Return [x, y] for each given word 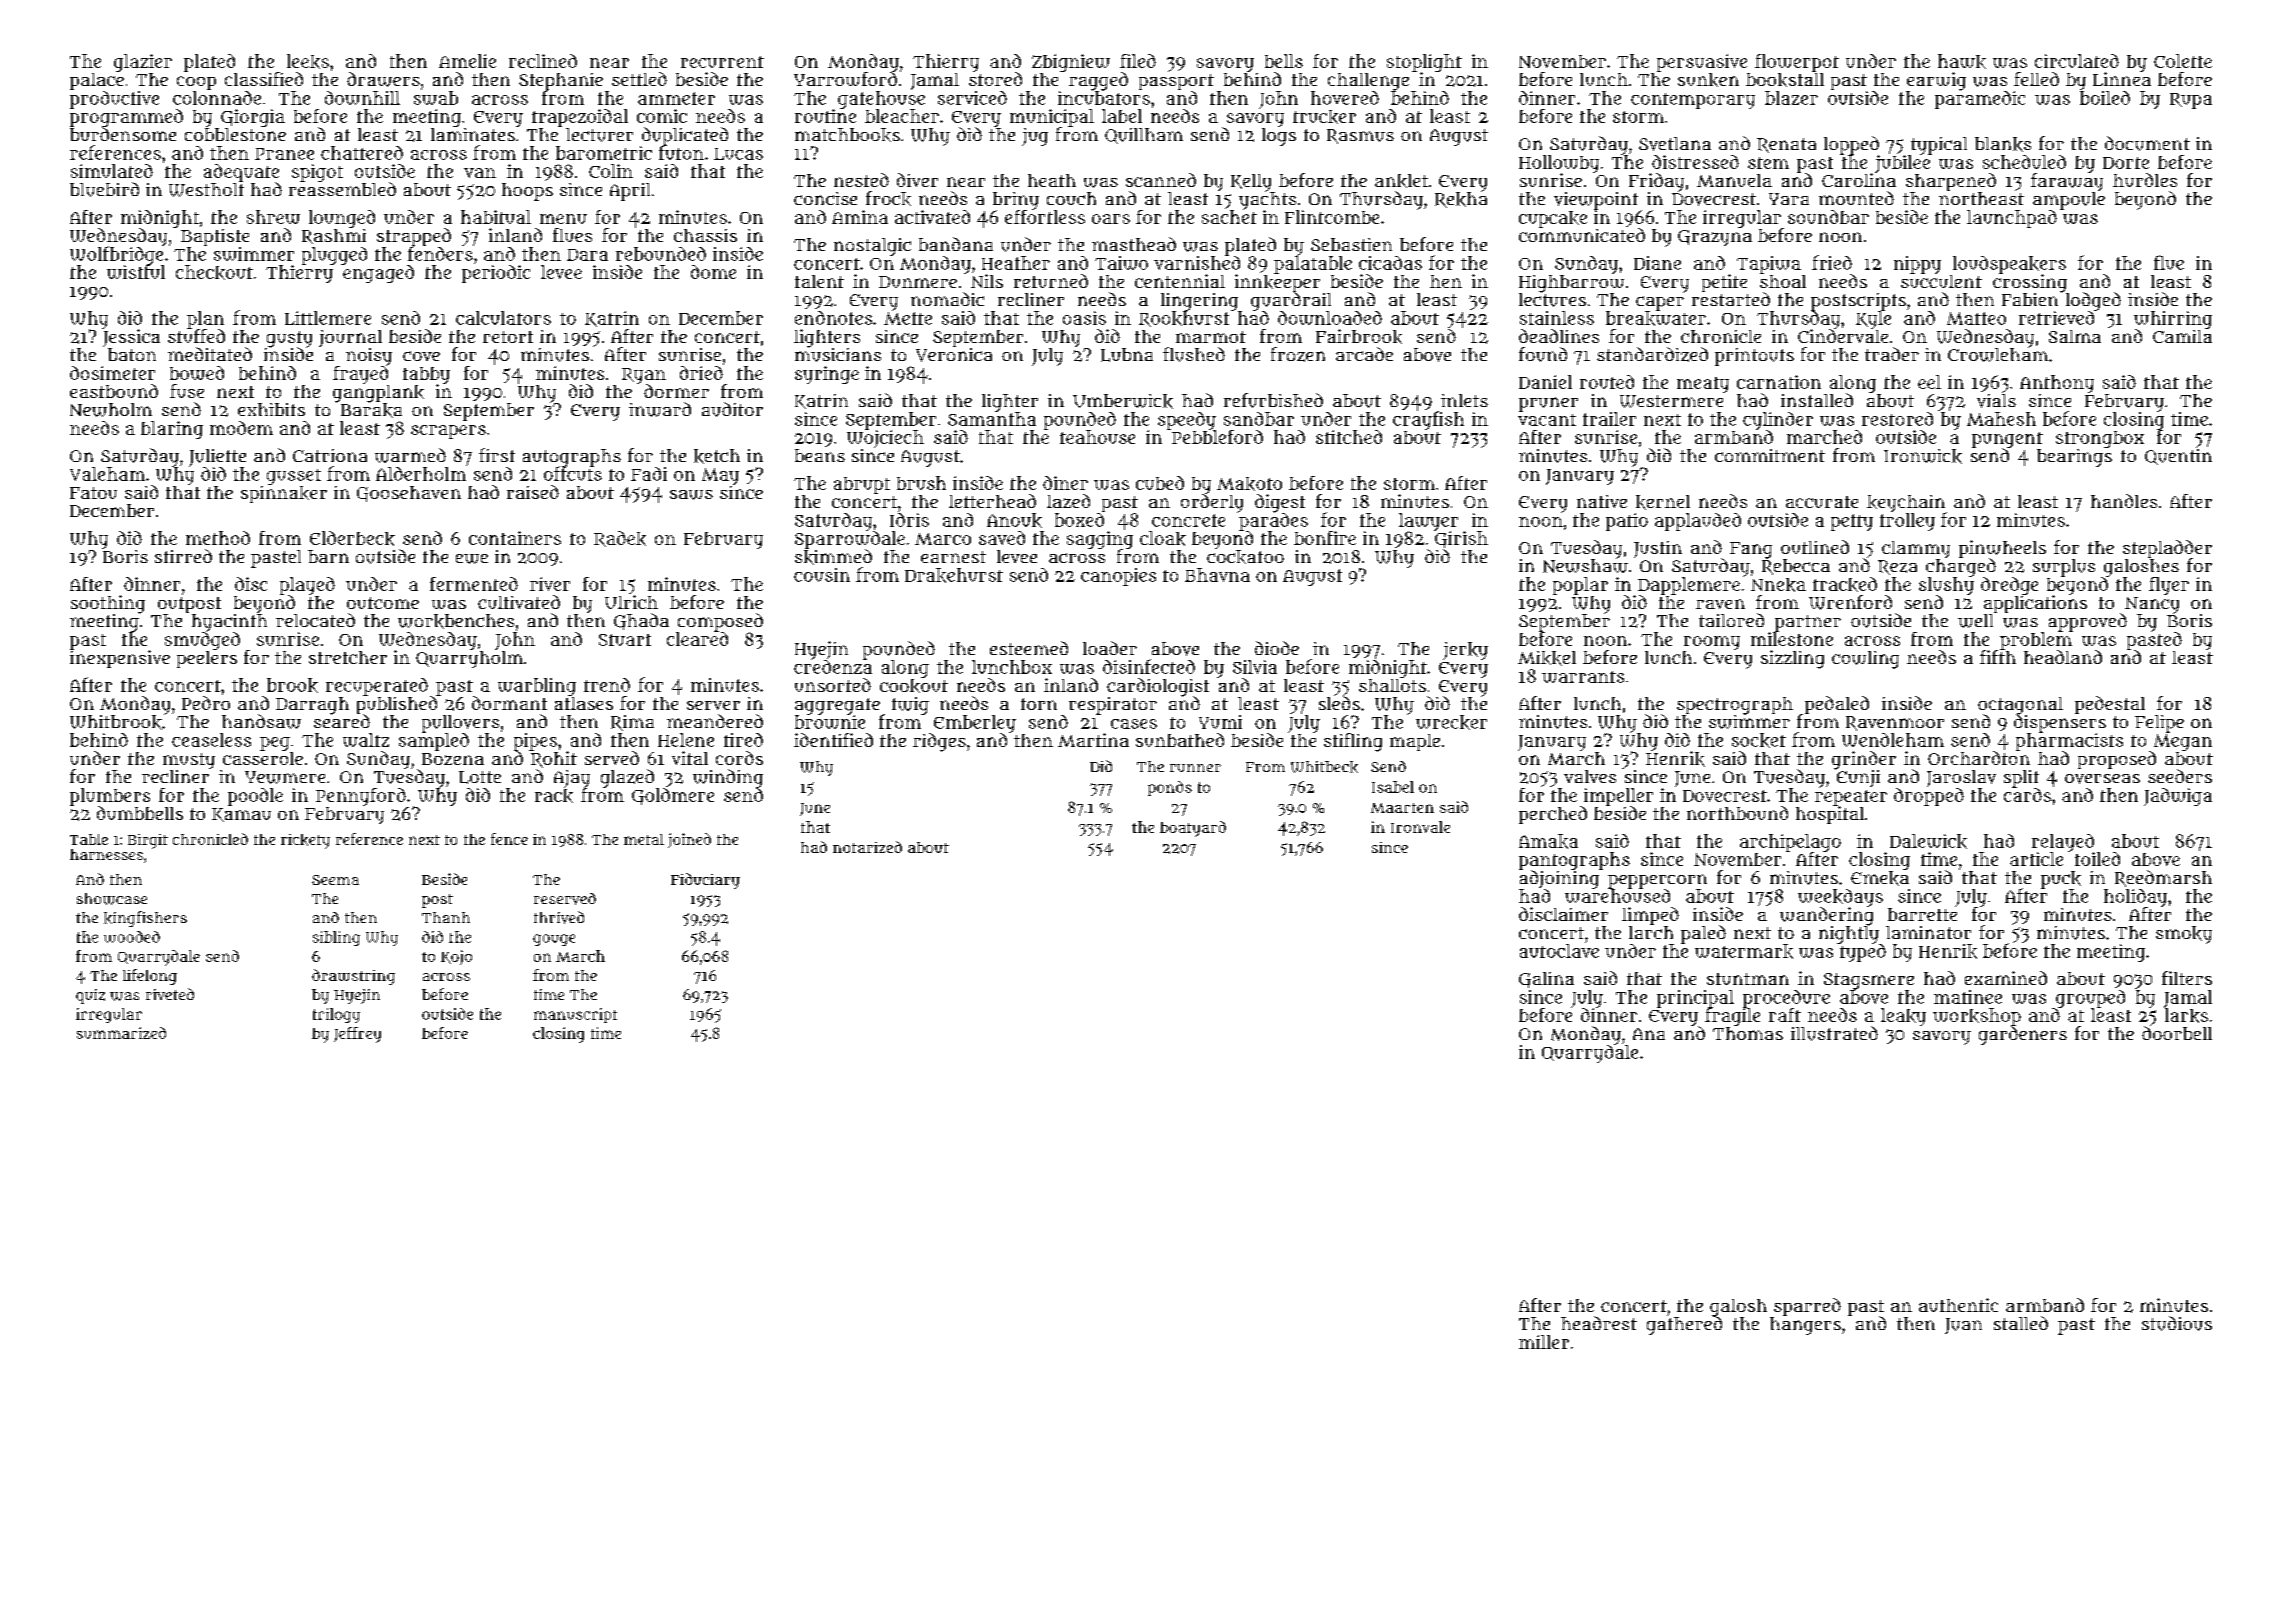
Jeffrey [357, 1035]
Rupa [2191, 101]
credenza [833, 667]
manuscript [575, 1015]
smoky [2184, 935]
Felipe [2159, 724]
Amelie [467, 61]
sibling [336, 938]
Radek [620, 539]
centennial [1180, 281]
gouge [554, 940]
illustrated [1834, 1033]
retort [508, 337]
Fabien [2030, 299]
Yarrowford [845, 79]
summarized [121, 1033]
